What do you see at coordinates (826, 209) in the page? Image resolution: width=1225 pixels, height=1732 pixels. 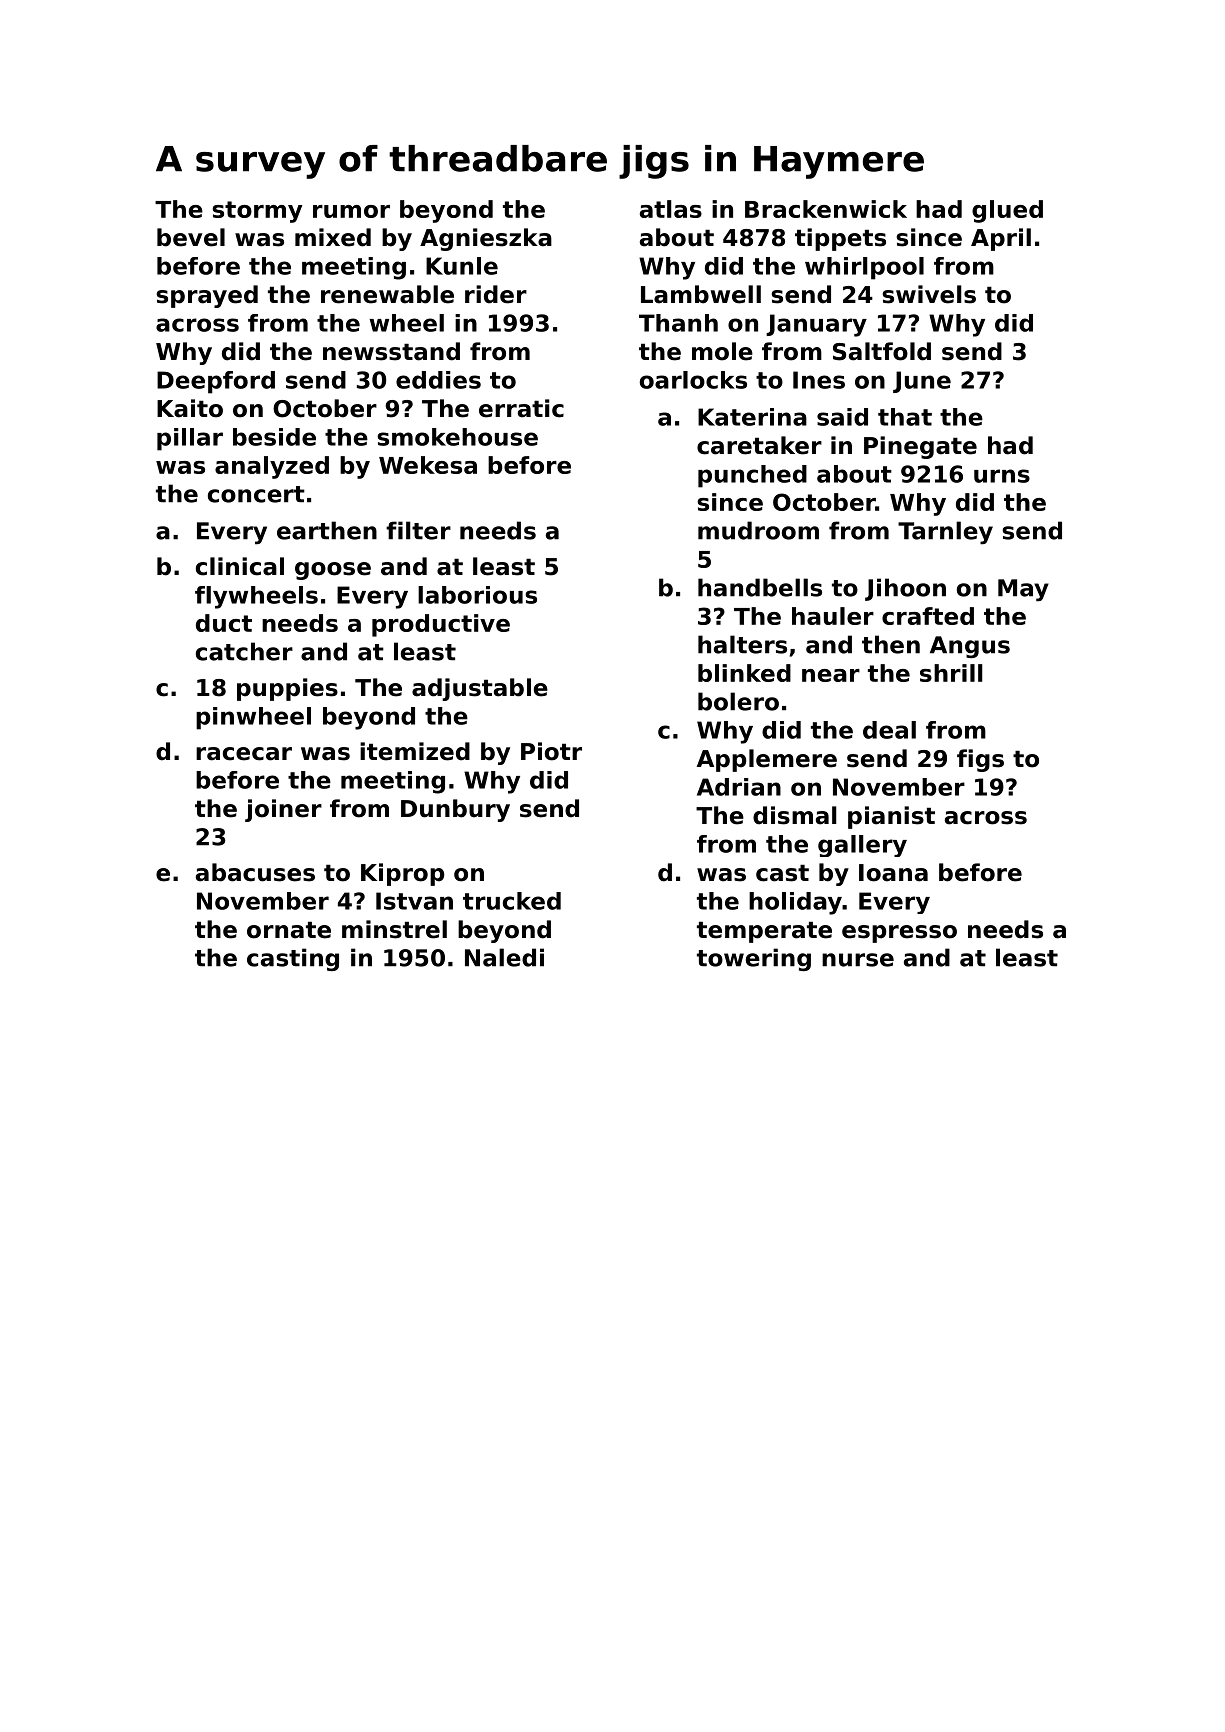 I see `Brackenwick` at bounding box center [826, 209].
